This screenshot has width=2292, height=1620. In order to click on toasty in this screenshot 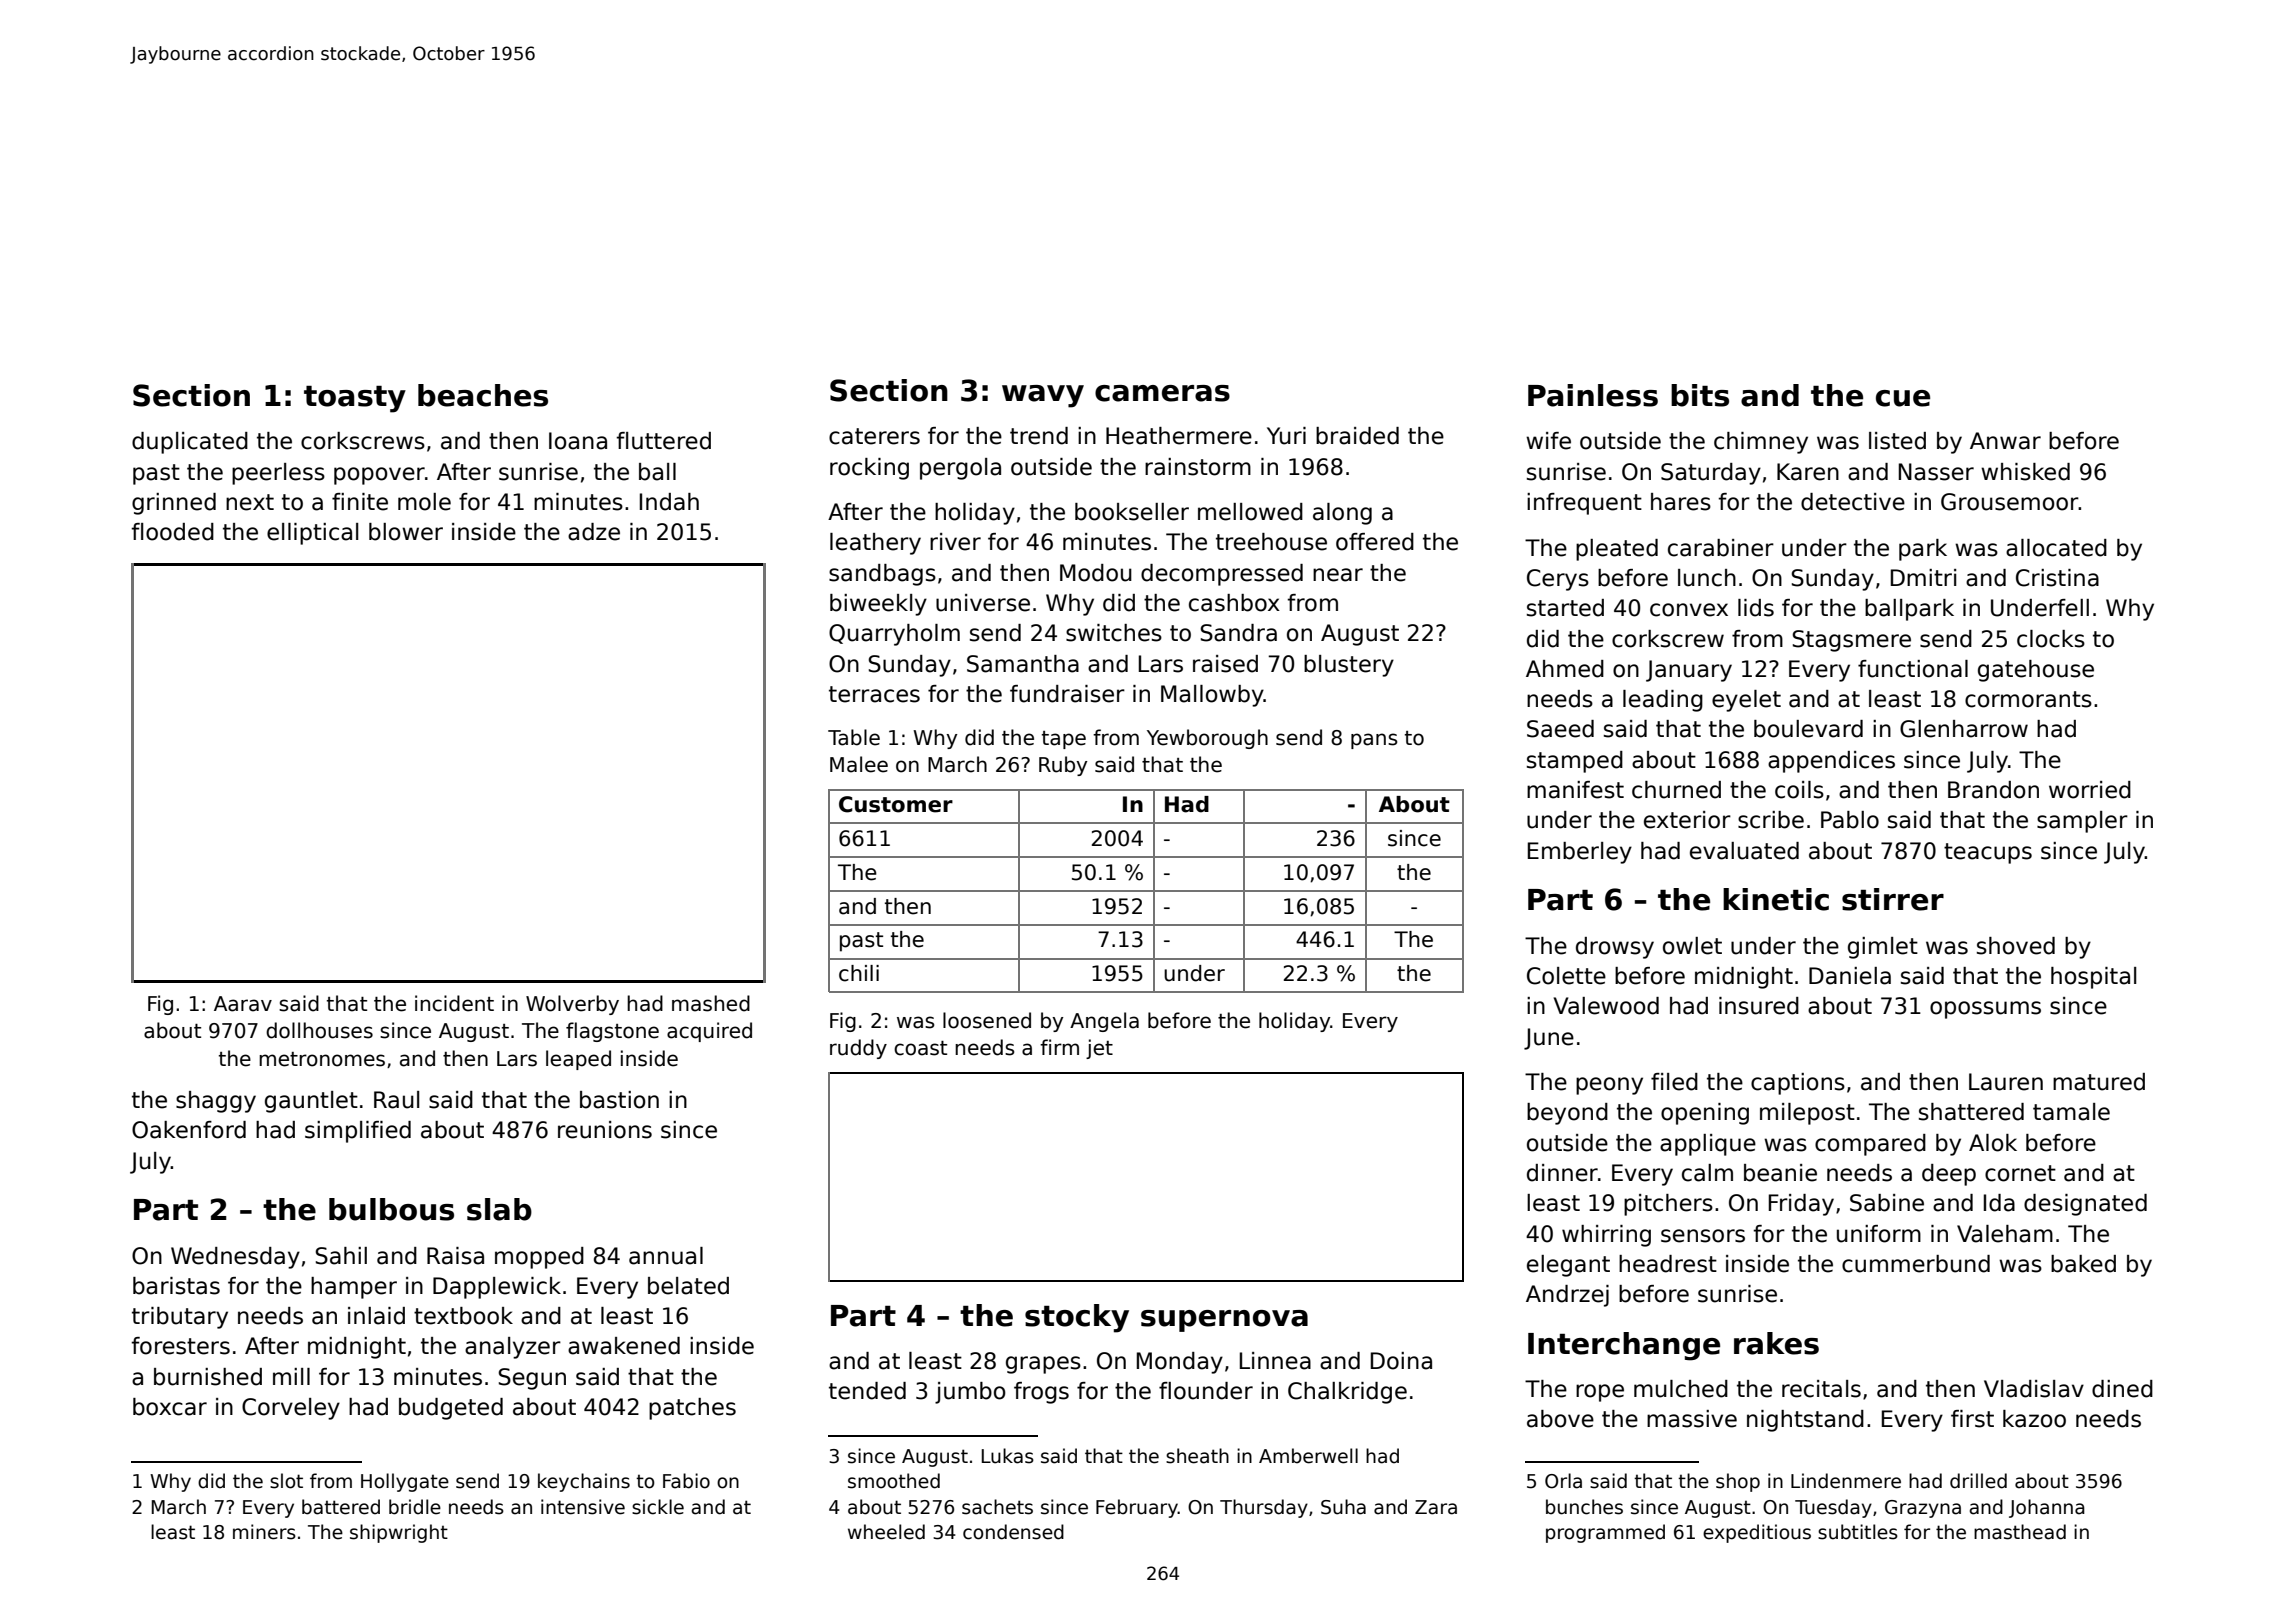, I will do `click(355, 399)`.
